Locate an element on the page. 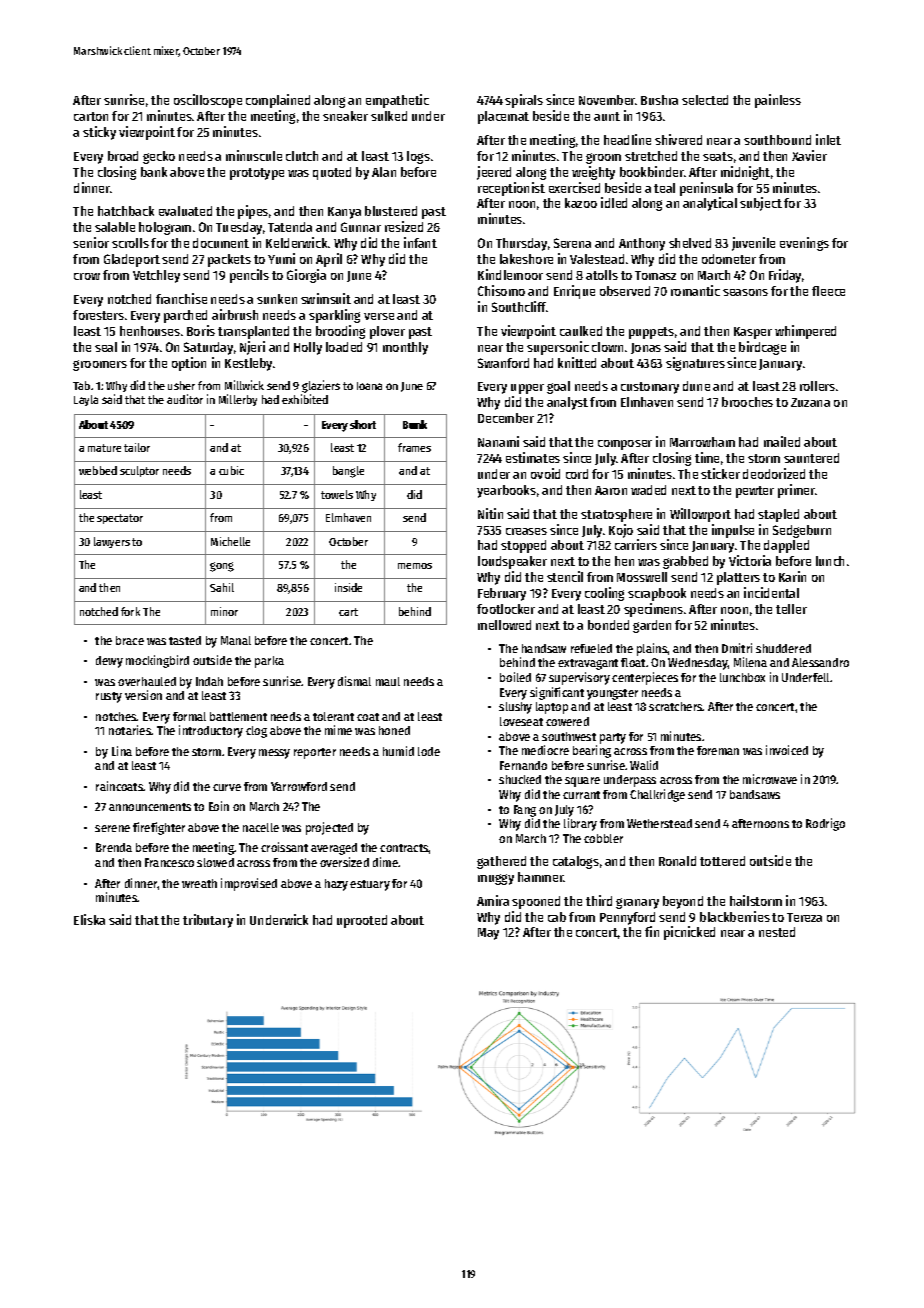 The image size is (924, 1308). stapled is located at coordinates (778, 515).
